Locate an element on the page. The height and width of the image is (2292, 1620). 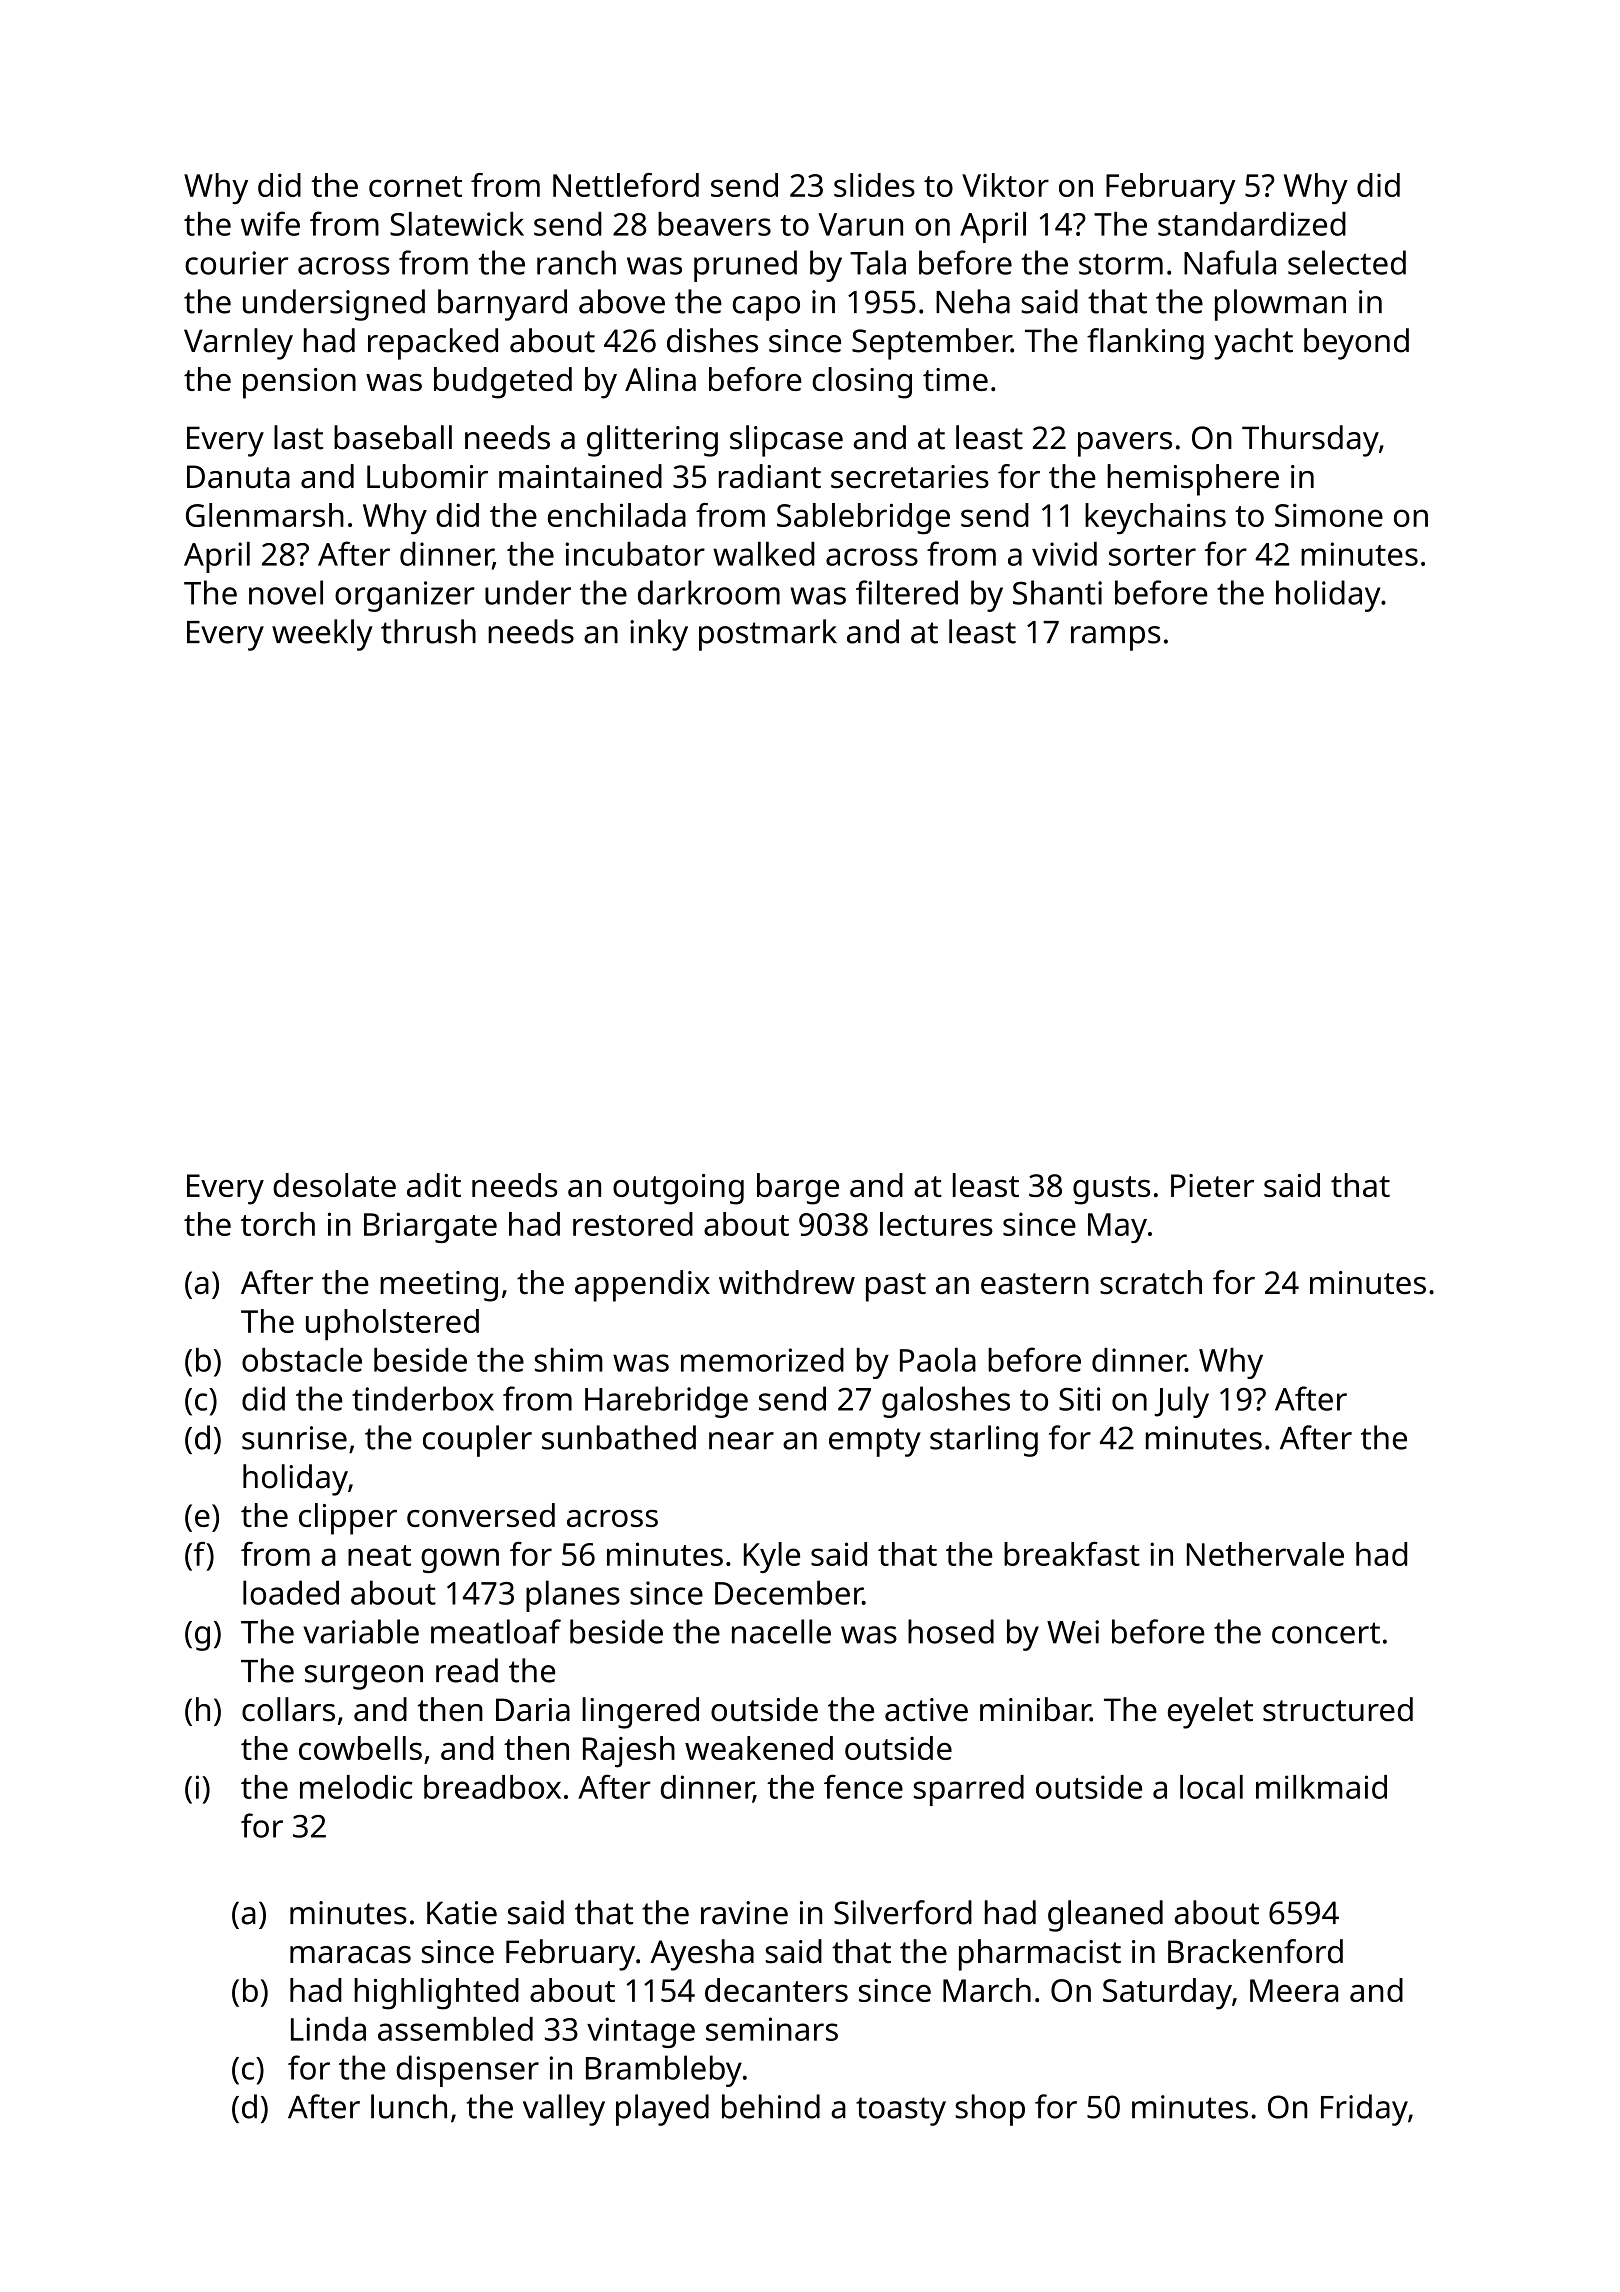
beavers is located at coordinates (714, 224).
